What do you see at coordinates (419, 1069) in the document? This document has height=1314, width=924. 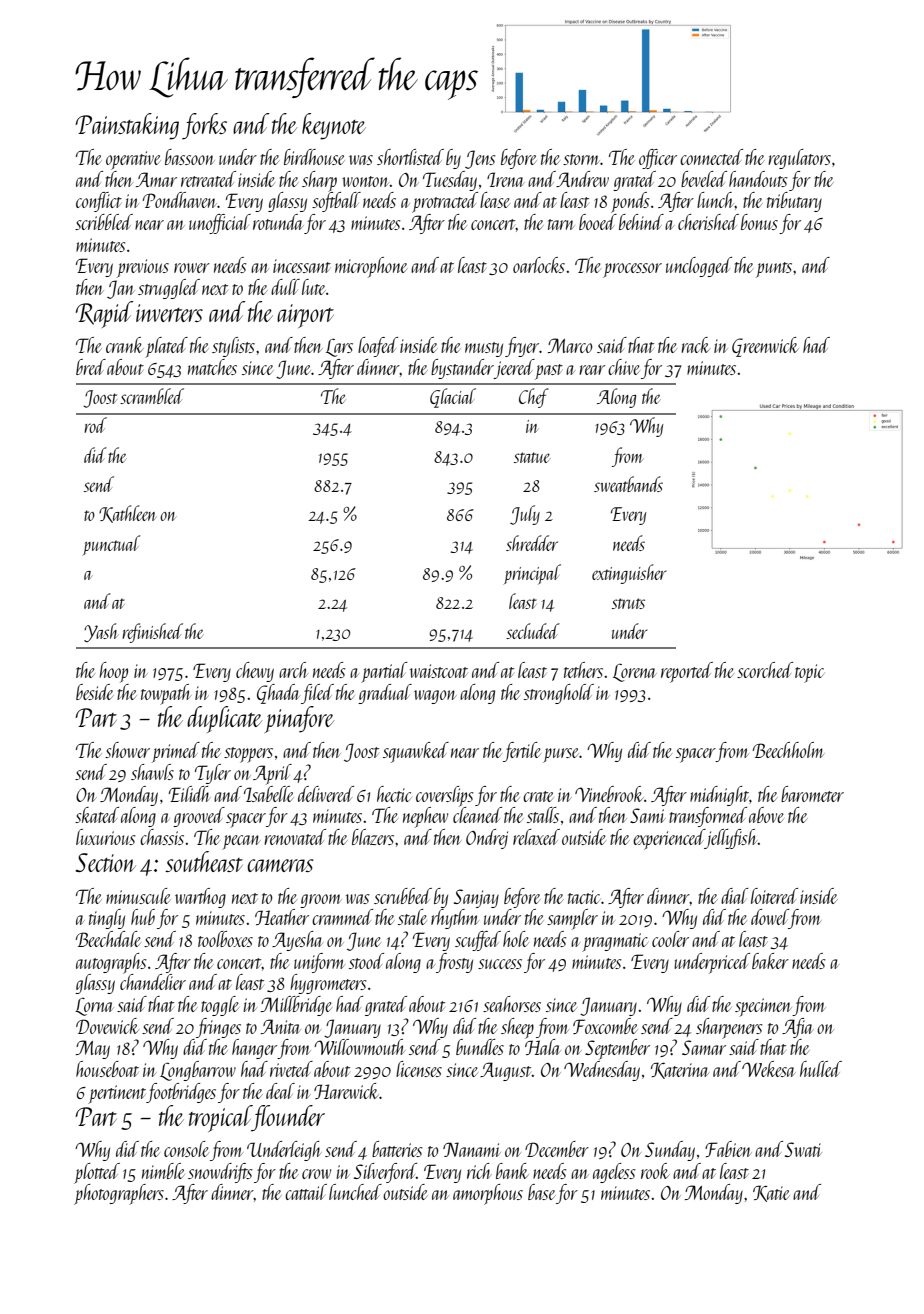 I see `licenses` at bounding box center [419, 1069].
